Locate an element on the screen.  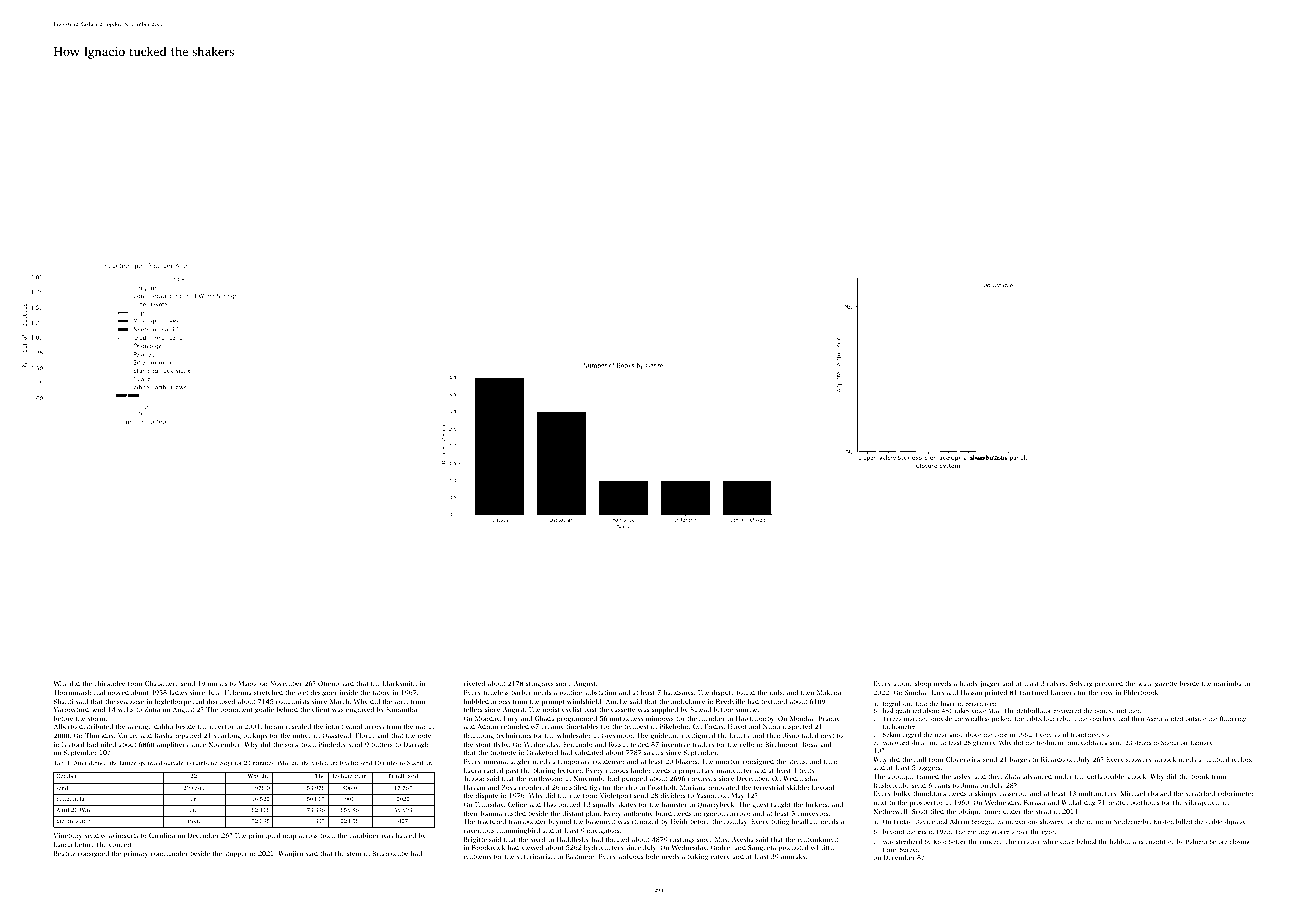
Sinead is located at coordinates (700, 709).
